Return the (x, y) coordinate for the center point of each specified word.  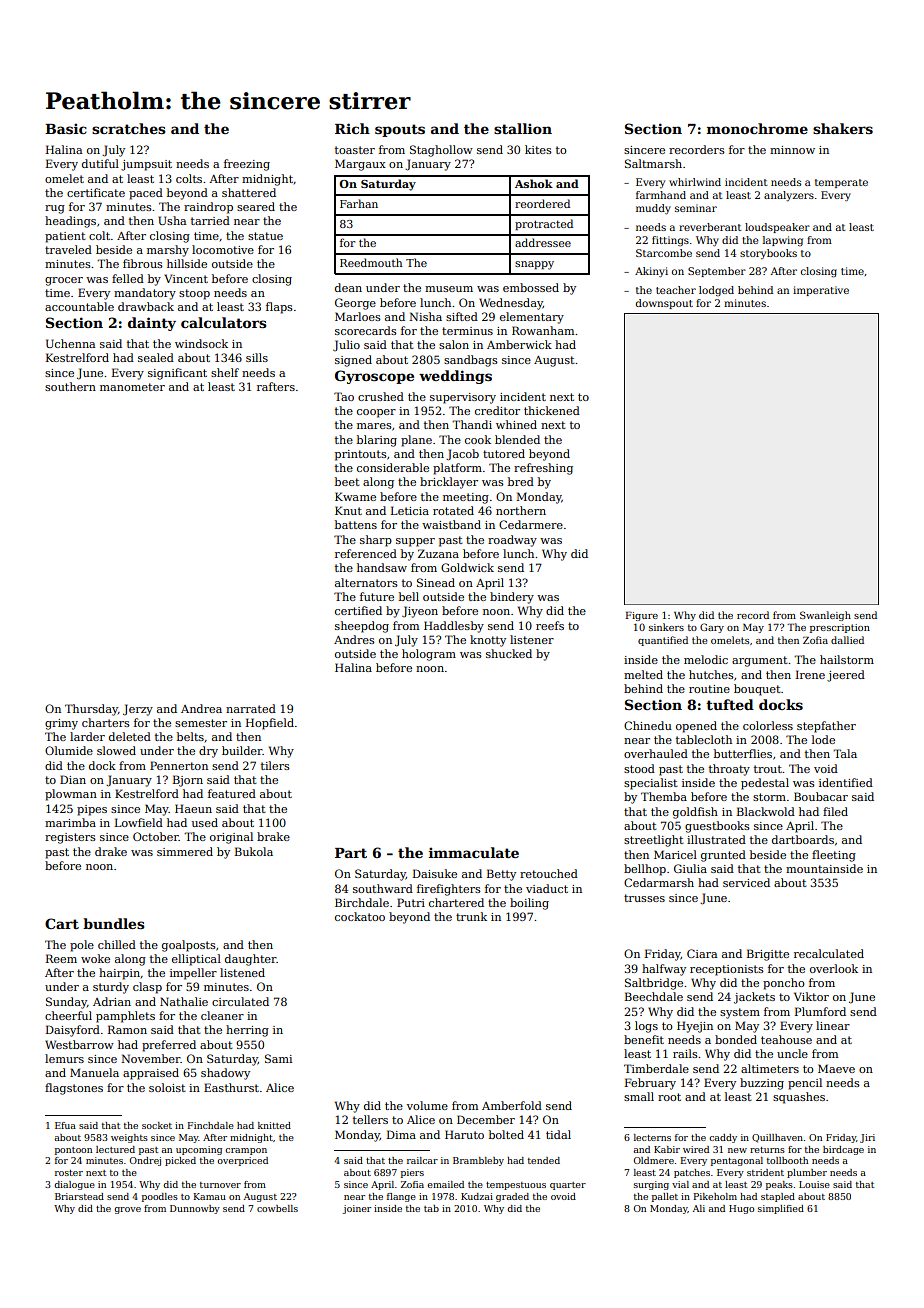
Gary (712, 628)
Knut (348, 510)
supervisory (463, 398)
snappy (534, 265)
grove (127, 1210)
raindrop (208, 208)
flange (401, 1197)
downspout (664, 304)
